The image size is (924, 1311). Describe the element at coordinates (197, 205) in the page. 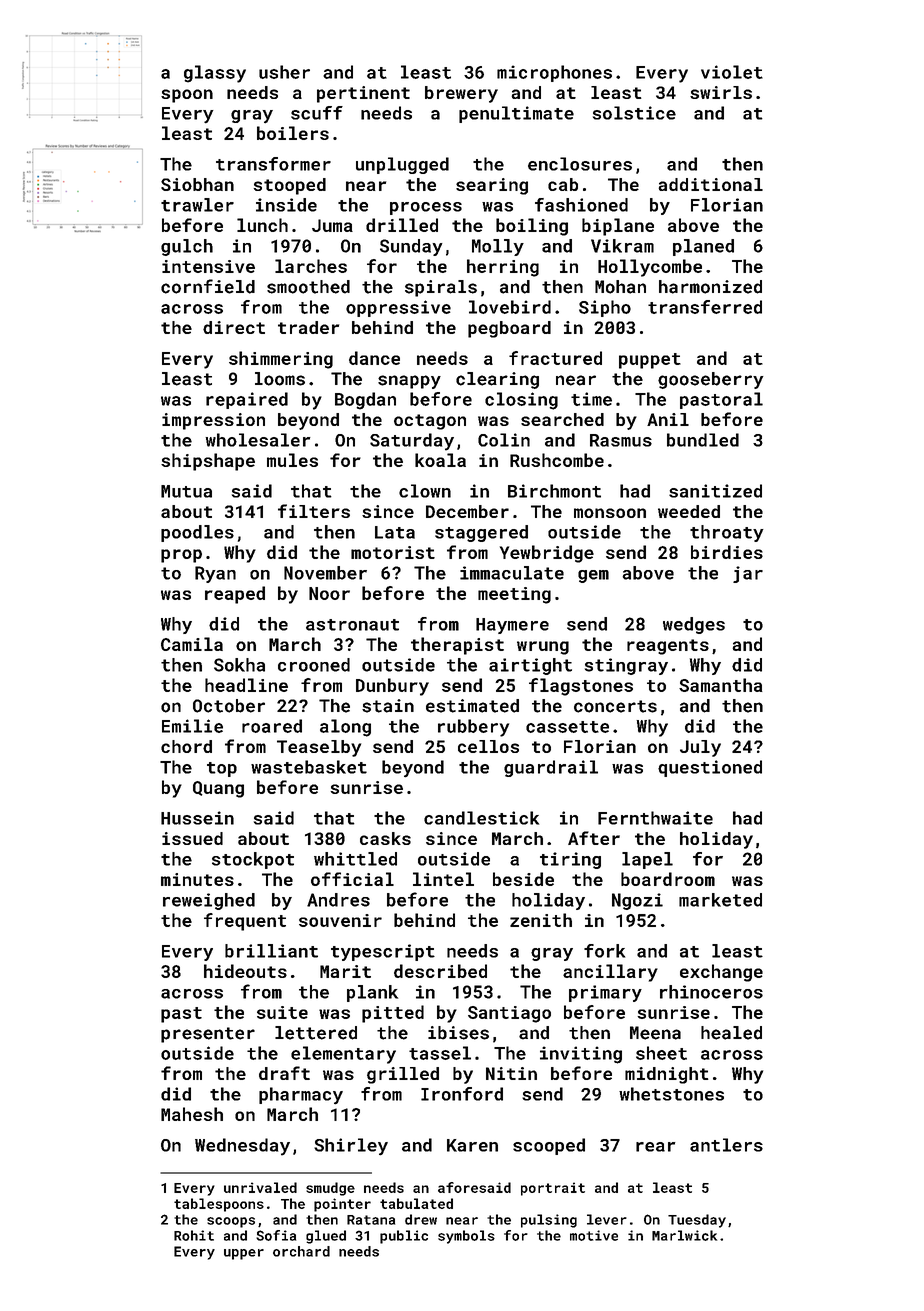

I see `trawler` at that location.
